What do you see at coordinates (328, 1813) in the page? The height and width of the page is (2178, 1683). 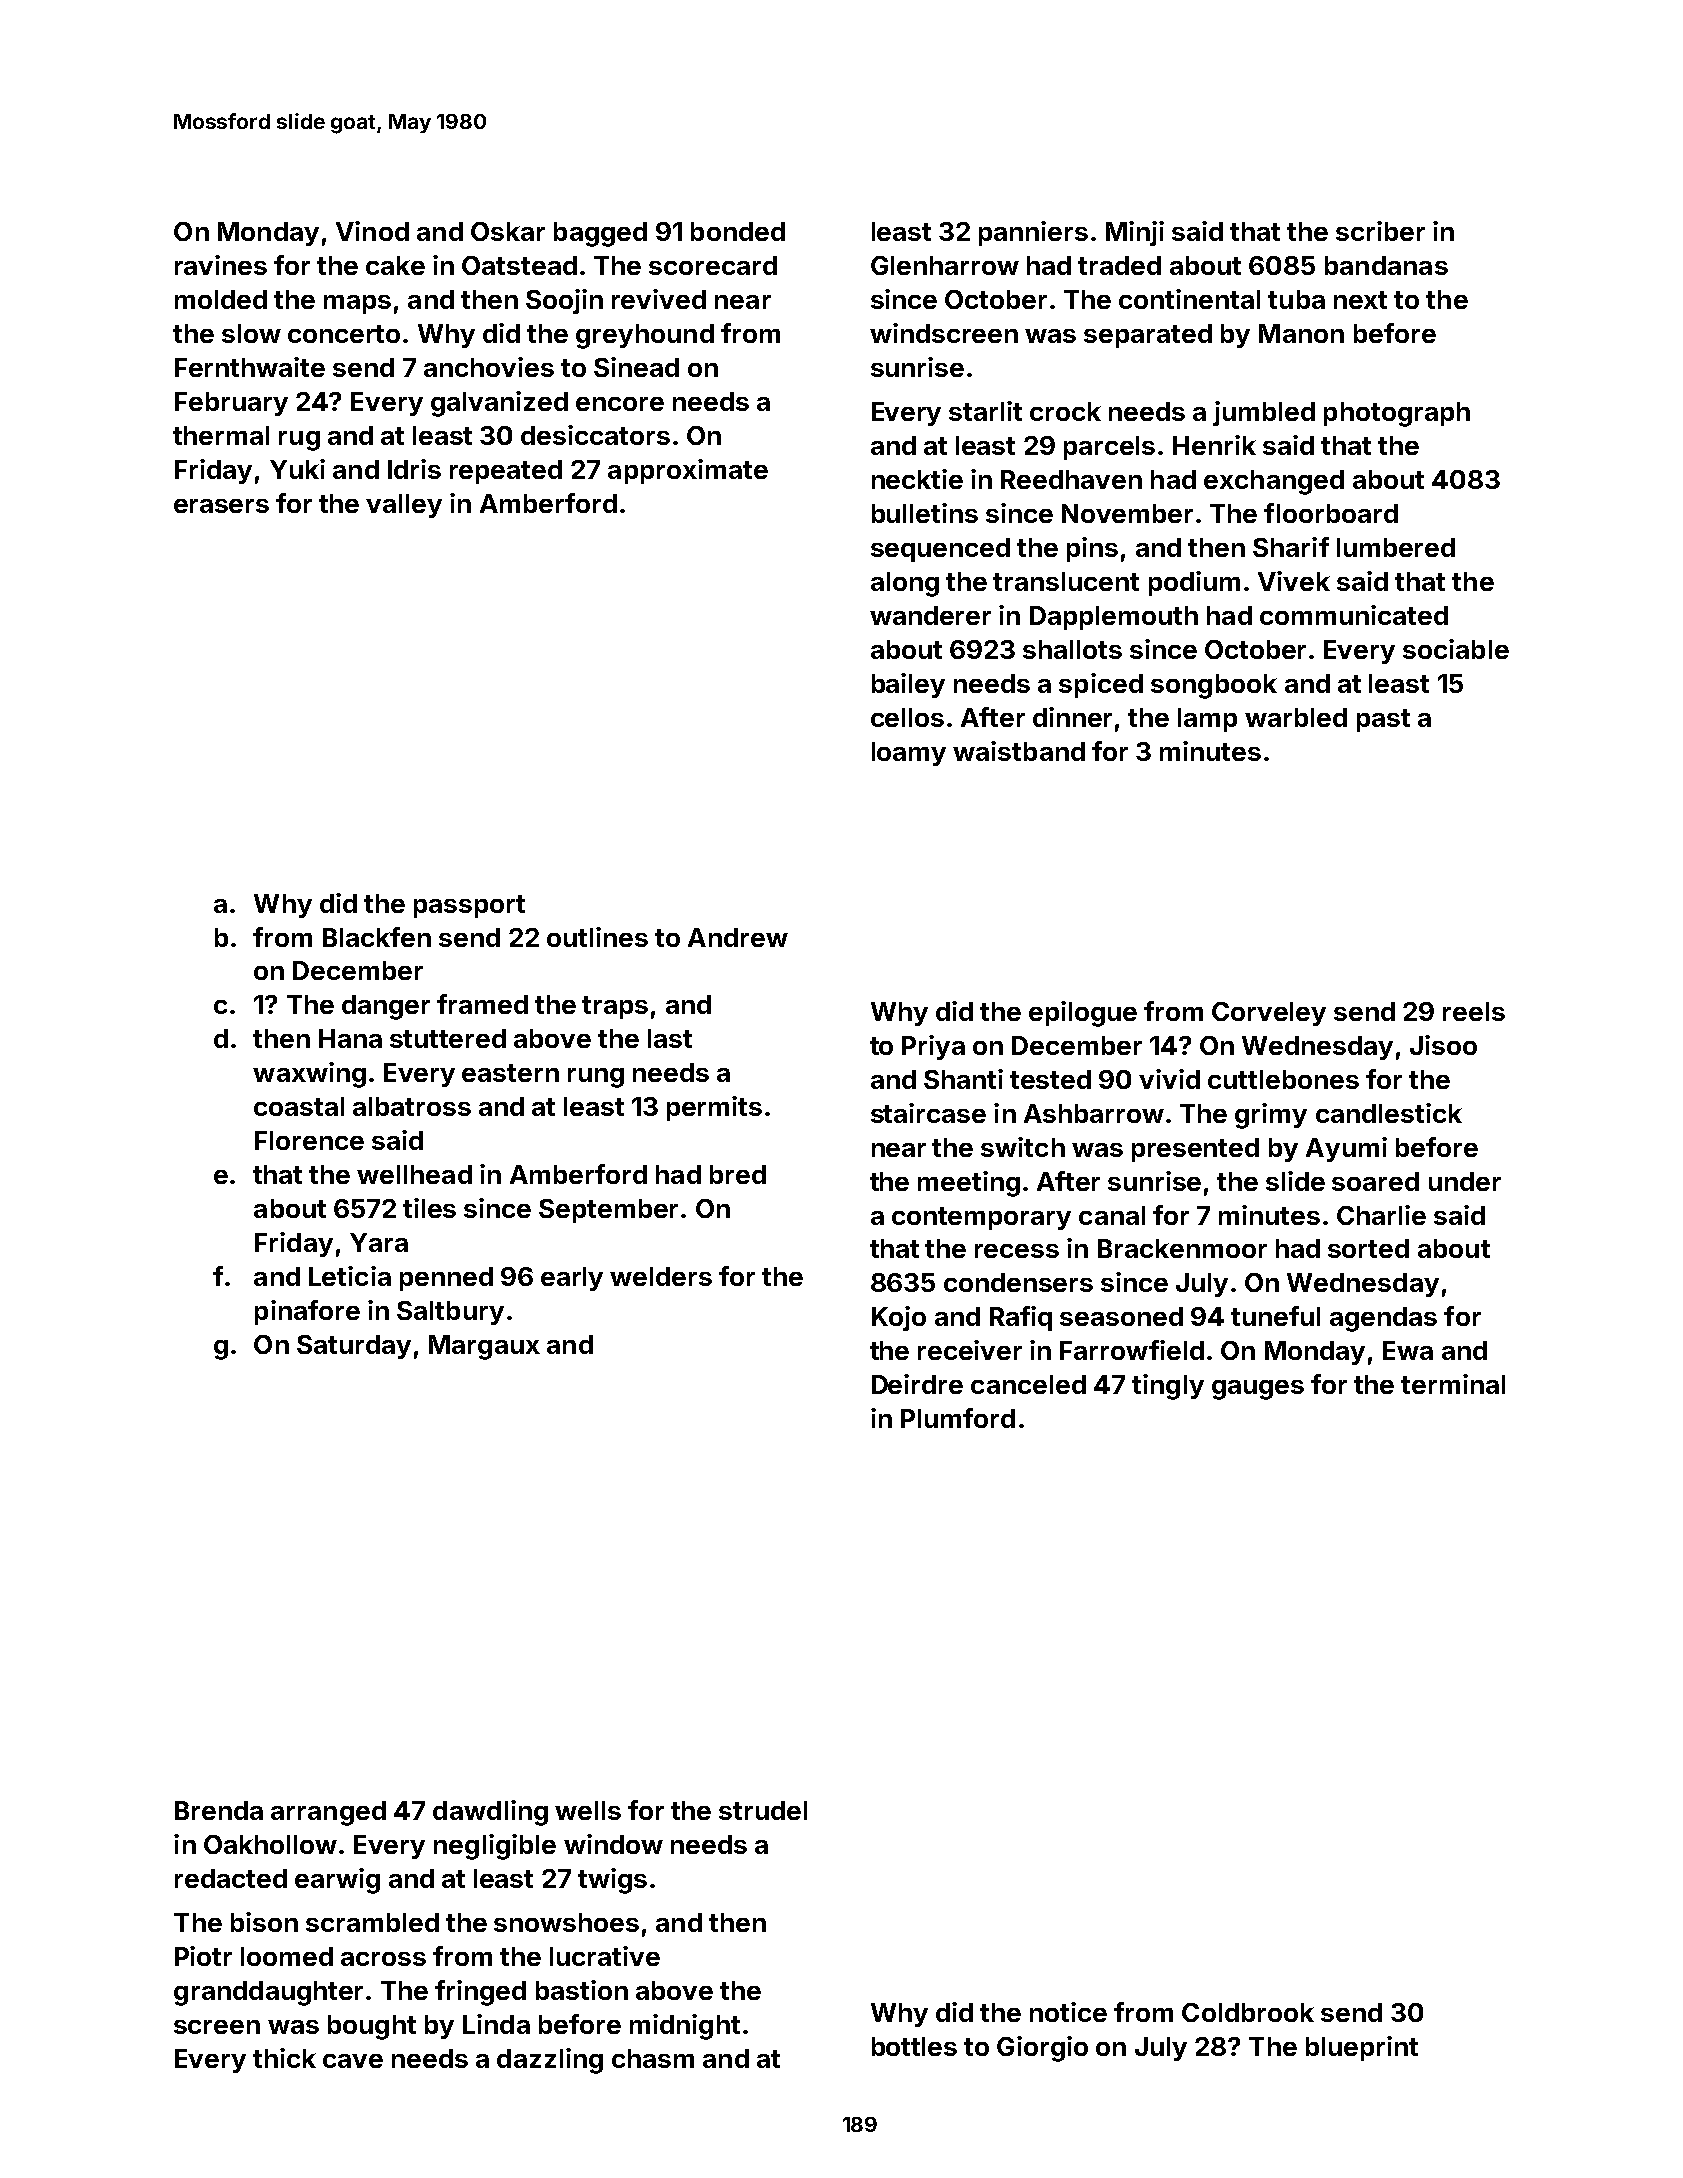 I see `arranged` at bounding box center [328, 1813].
